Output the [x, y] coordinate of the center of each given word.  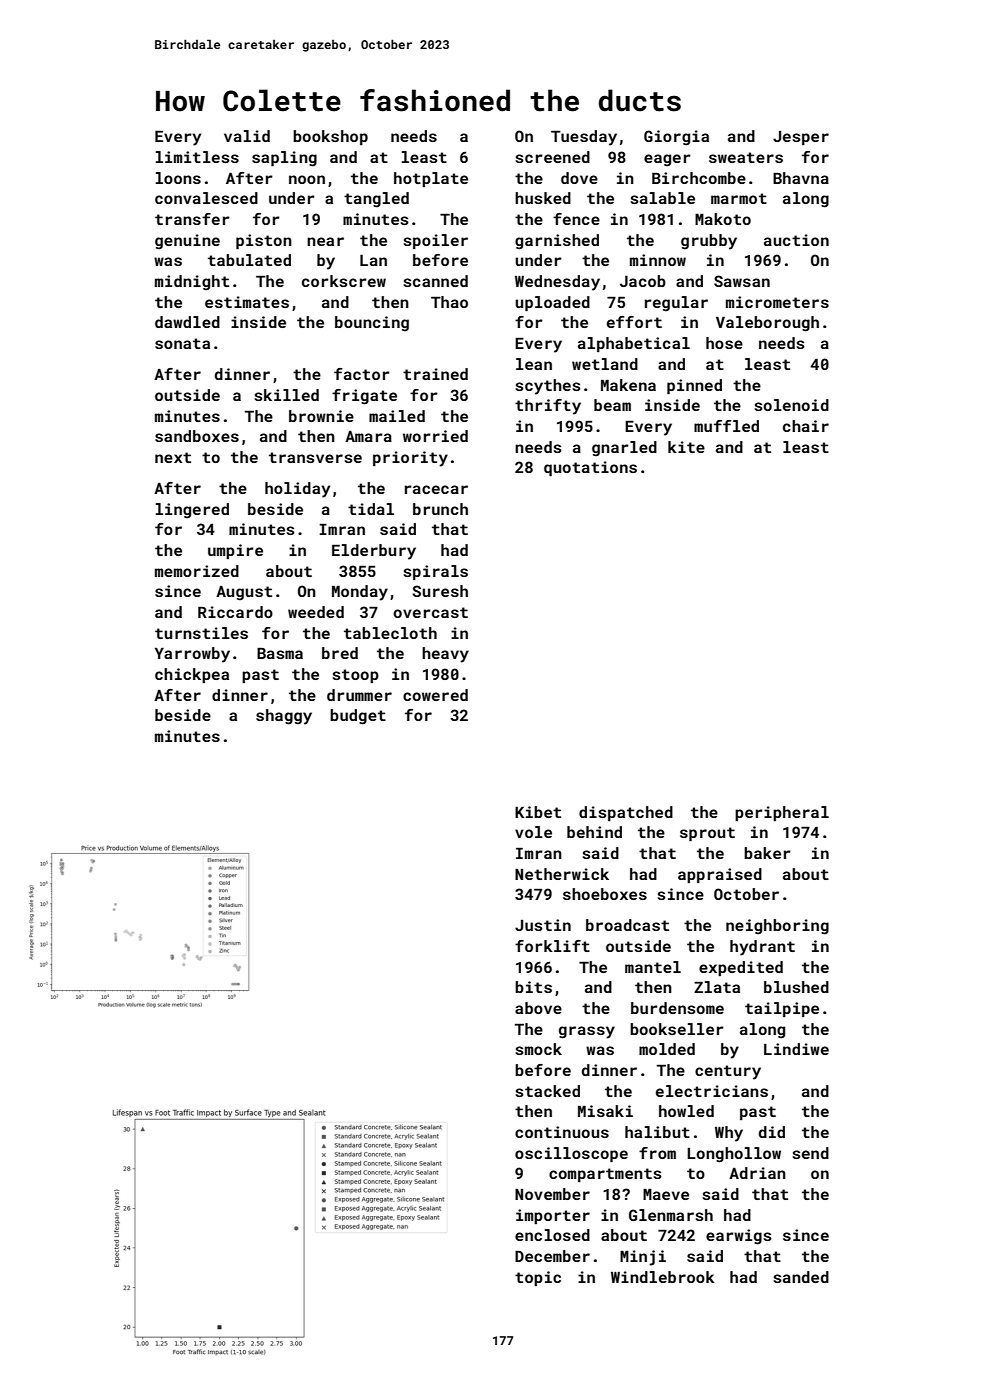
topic [538, 1278]
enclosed [552, 1235]
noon [307, 179]
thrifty [548, 407]
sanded [801, 1277]
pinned [694, 386]
